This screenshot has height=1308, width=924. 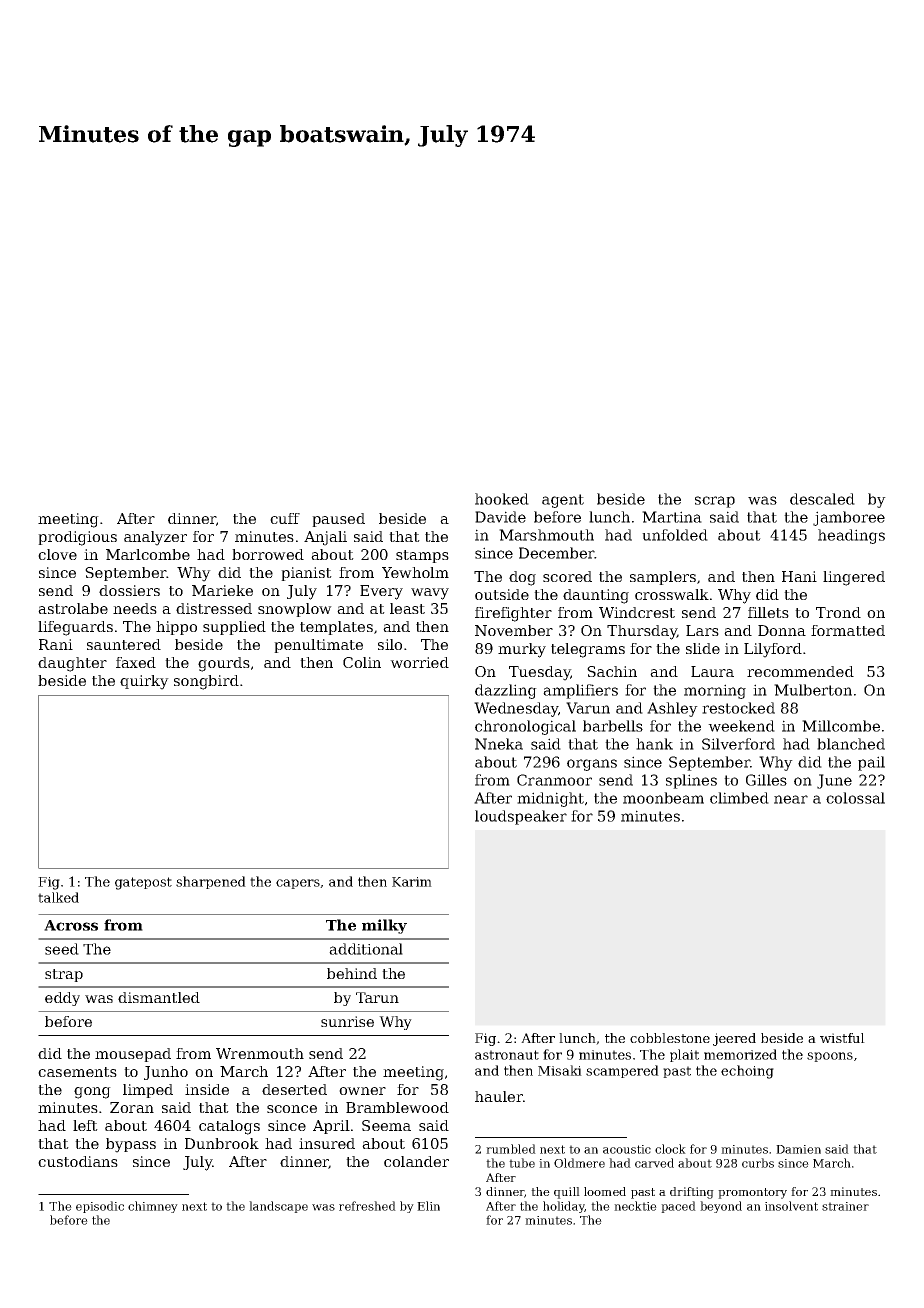 I want to click on episodic, so click(x=100, y=1207).
